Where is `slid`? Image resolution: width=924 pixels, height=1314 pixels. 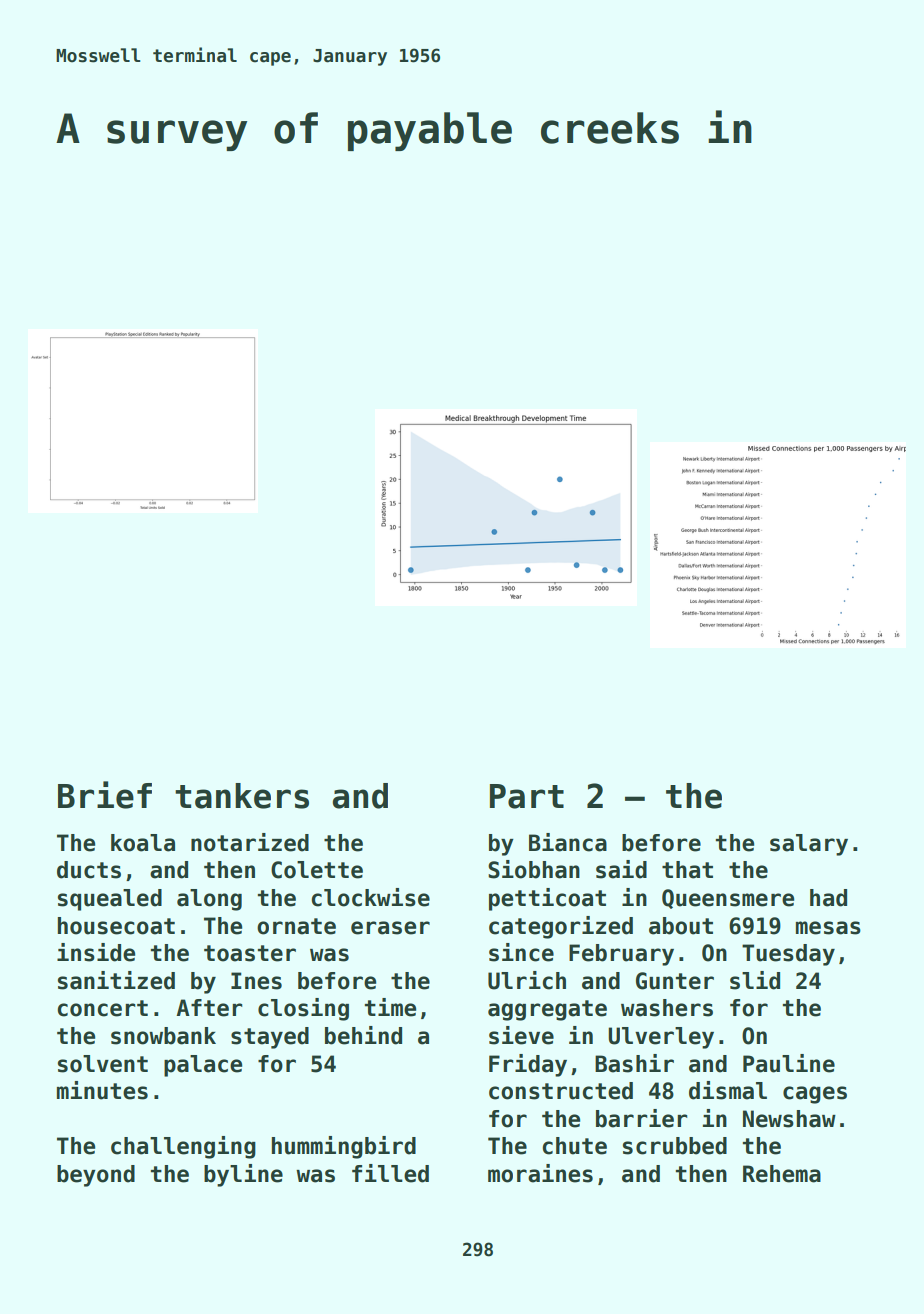
slid is located at coordinates (755, 980).
